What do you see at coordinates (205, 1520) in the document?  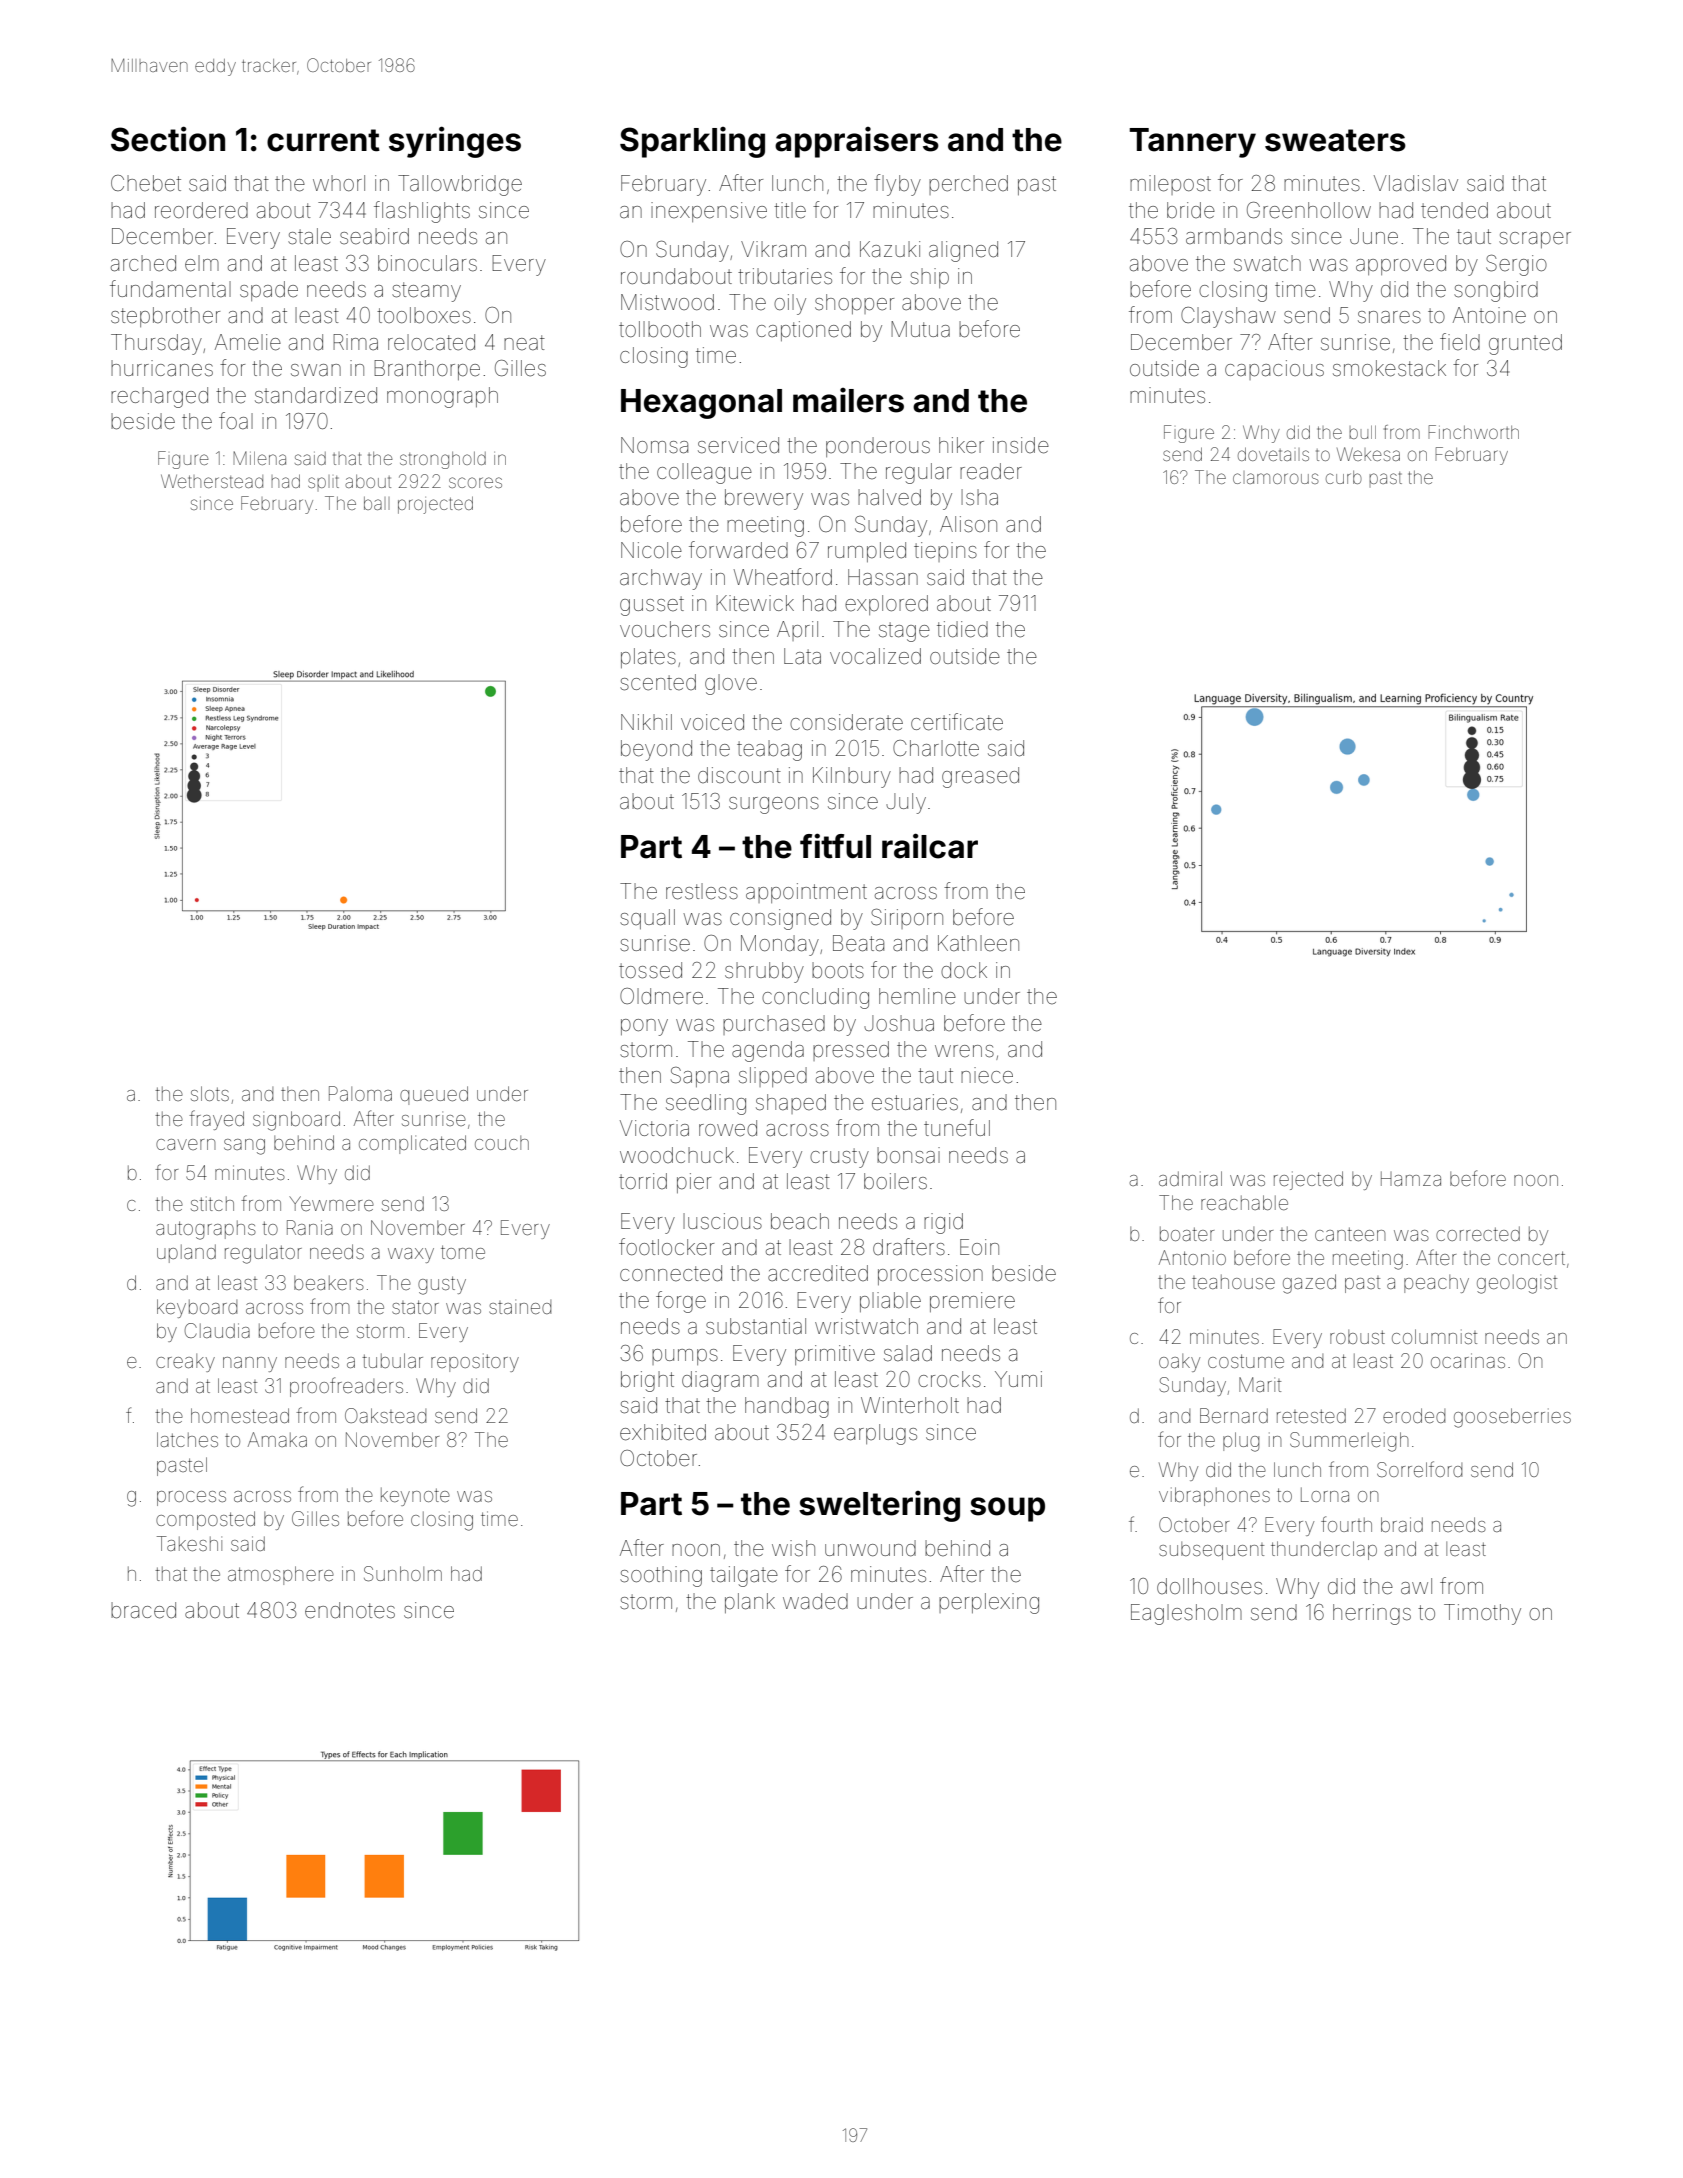 I see `composted` at bounding box center [205, 1520].
